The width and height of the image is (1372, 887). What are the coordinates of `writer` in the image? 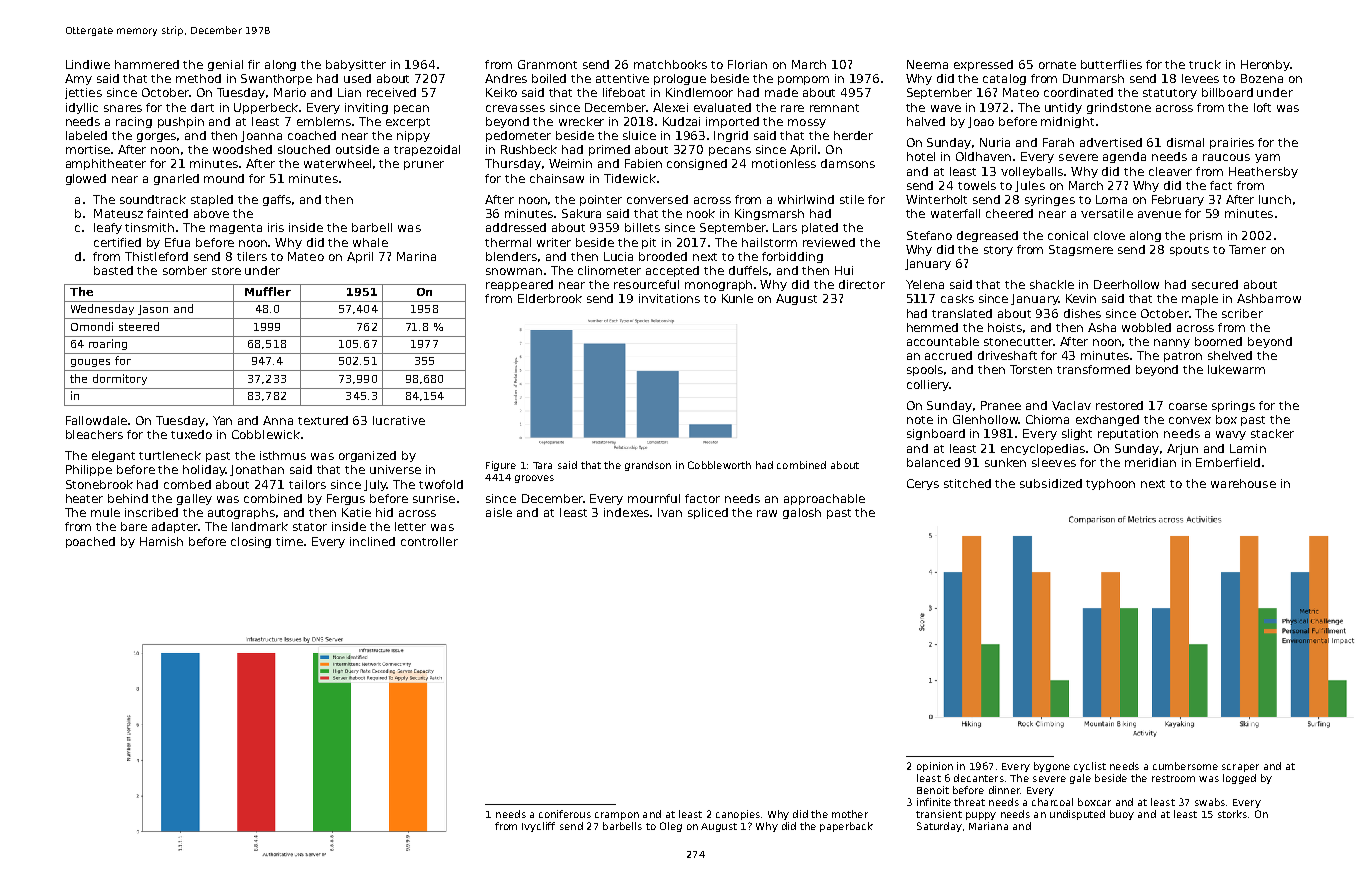 It's located at (554, 242).
